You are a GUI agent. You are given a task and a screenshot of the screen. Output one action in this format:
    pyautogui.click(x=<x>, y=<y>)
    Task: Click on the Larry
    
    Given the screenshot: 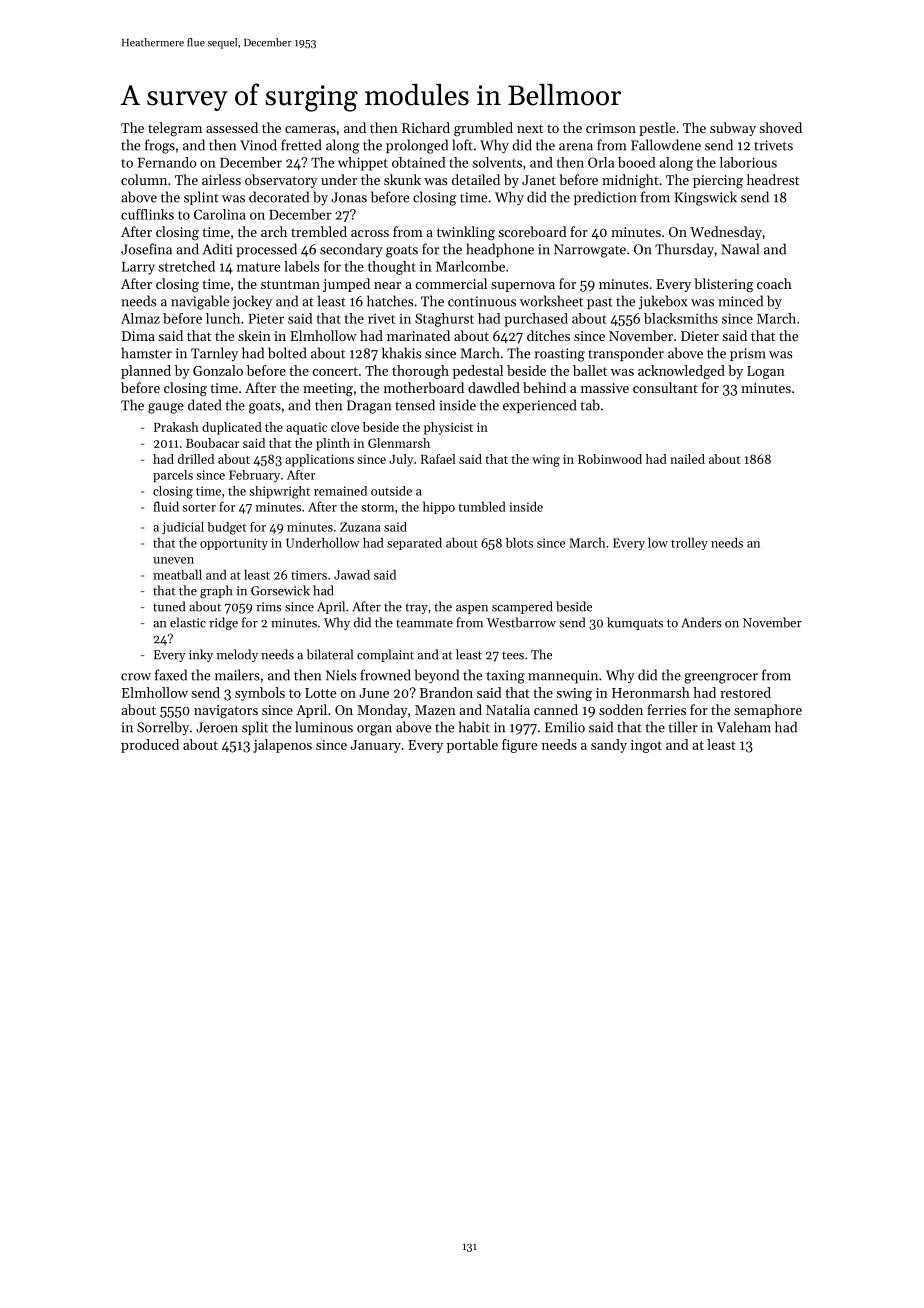 What is the action you would take?
    pyautogui.click(x=138, y=268)
